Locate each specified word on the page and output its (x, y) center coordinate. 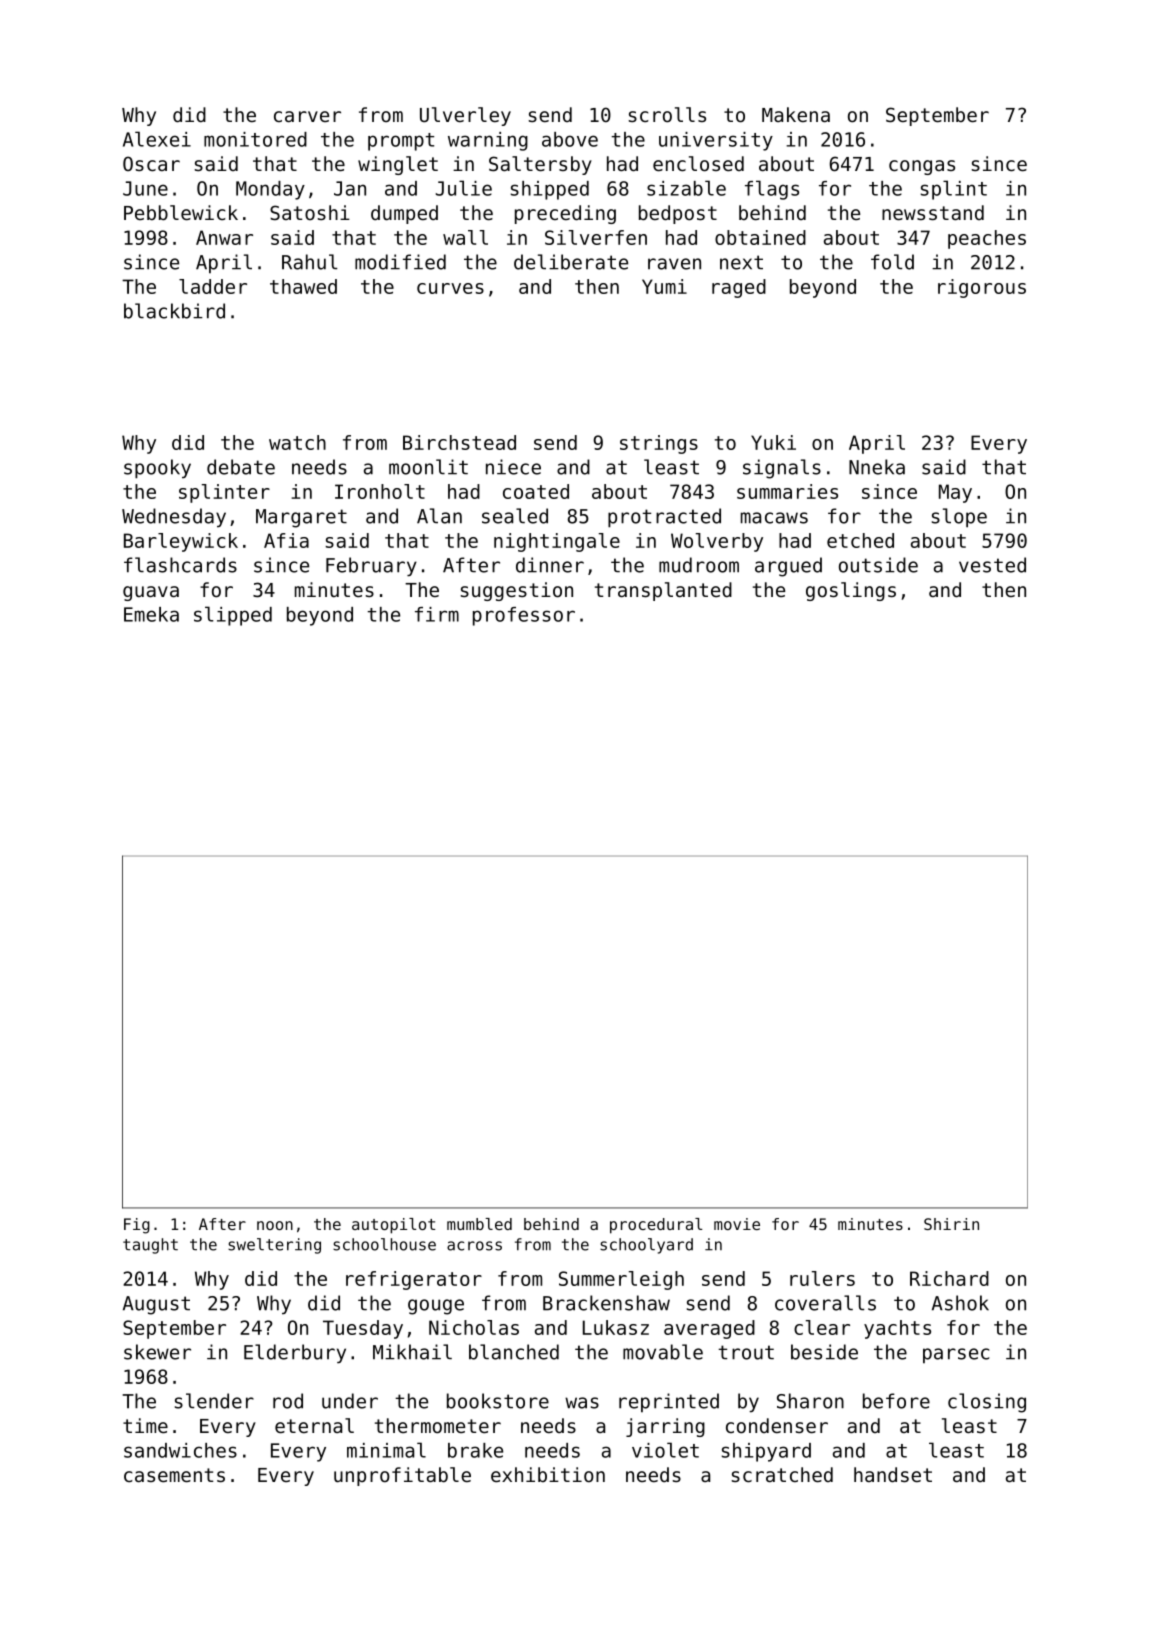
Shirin (951, 1224)
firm (437, 614)
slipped (233, 616)
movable (663, 1352)
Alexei (157, 139)
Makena (796, 115)
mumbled (479, 1224)
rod (288, 1401)
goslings (851, 591)
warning (488, 141)
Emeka (151, 614)
